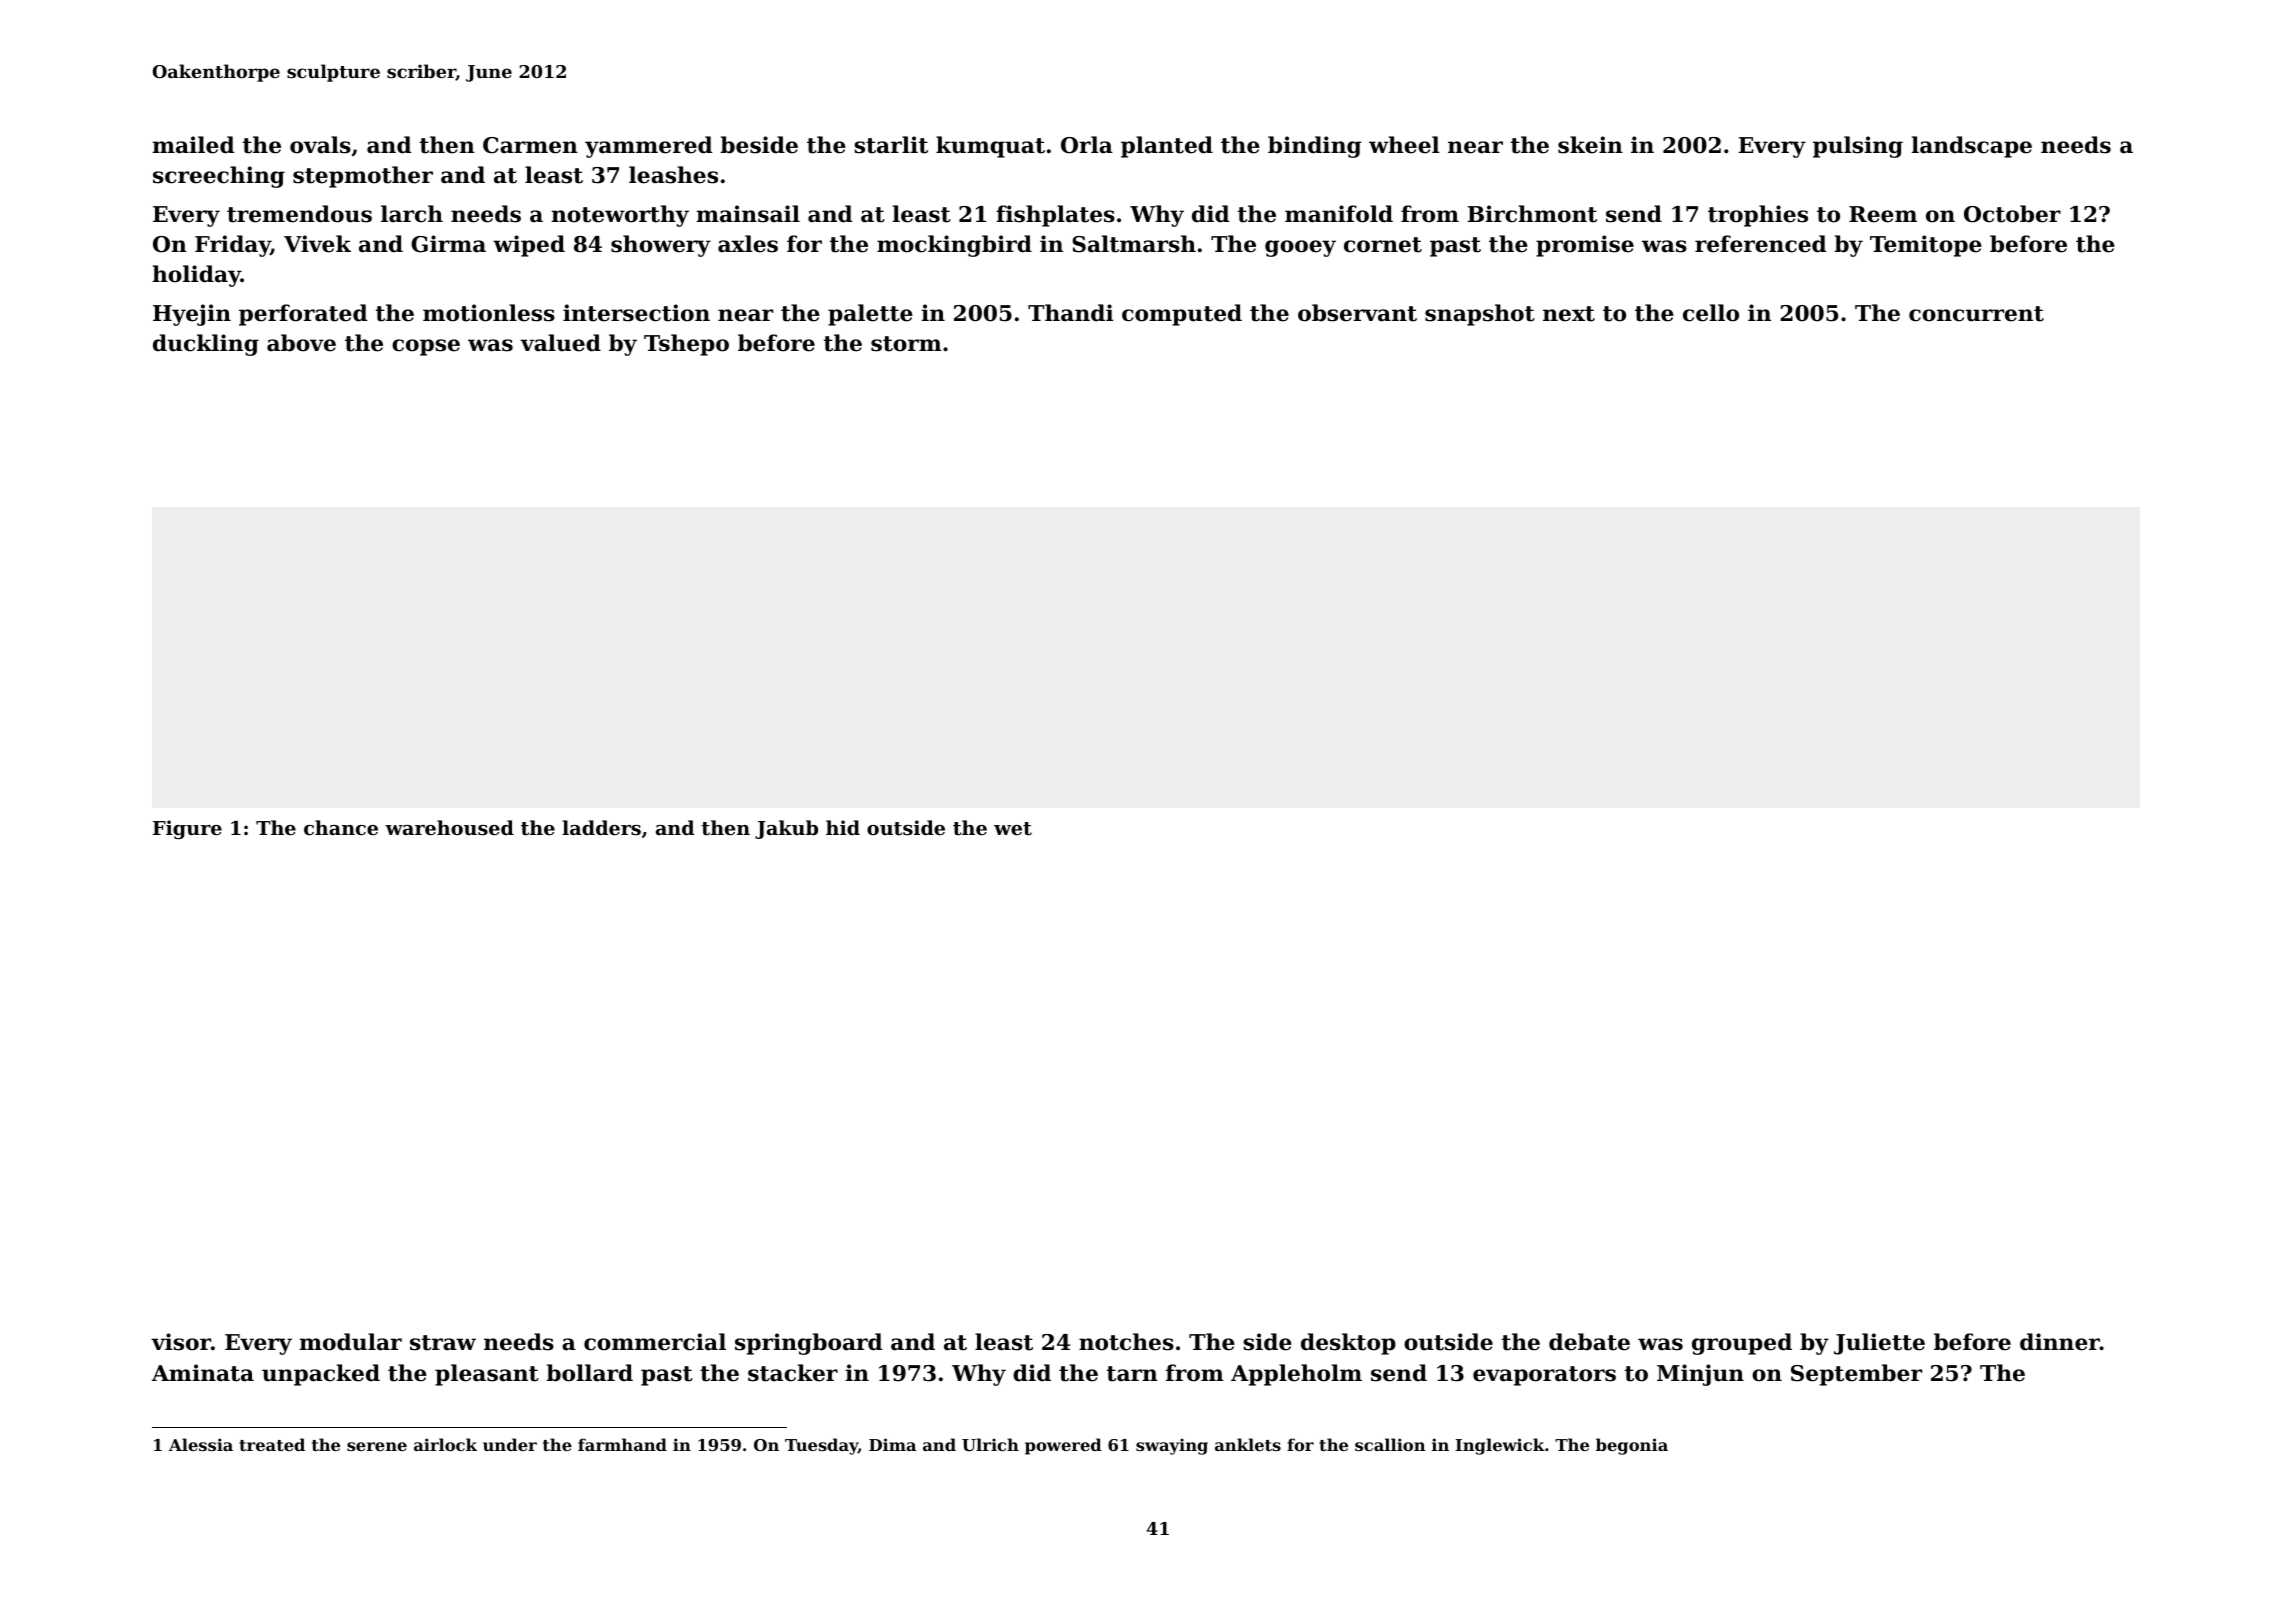  What do you see at coordinates (891, 145) in the screenshot?
I see `starlit` at bounding box center [891, 145].
